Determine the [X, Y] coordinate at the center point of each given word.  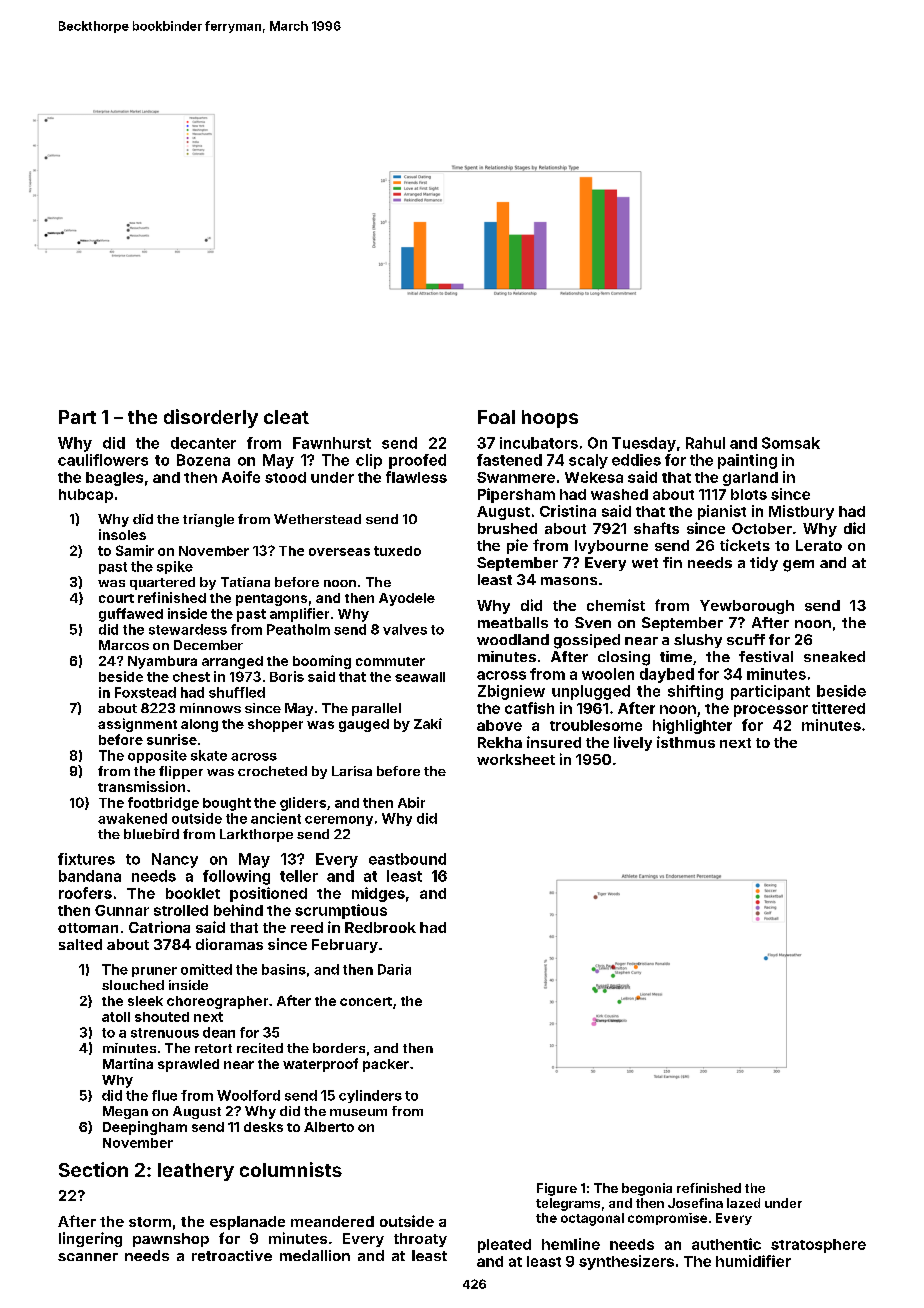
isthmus [686, 742]
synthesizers [626, 1262]
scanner [88, 1257]
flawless [416, 477]
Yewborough [747, 607]
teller [299, 876]
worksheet [516, 759]
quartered [162, 583]
